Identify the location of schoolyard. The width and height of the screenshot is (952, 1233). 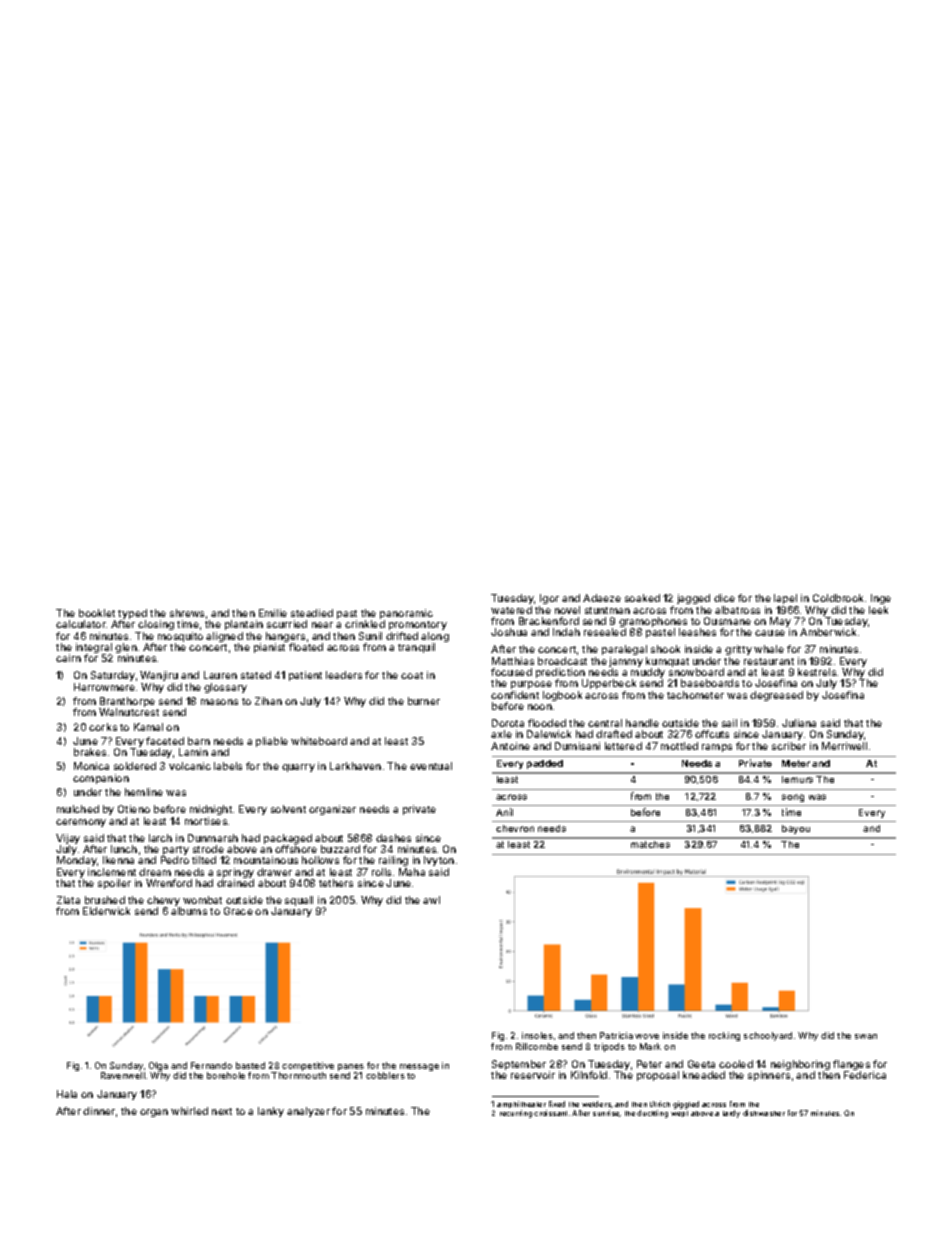
(768, 1036).
